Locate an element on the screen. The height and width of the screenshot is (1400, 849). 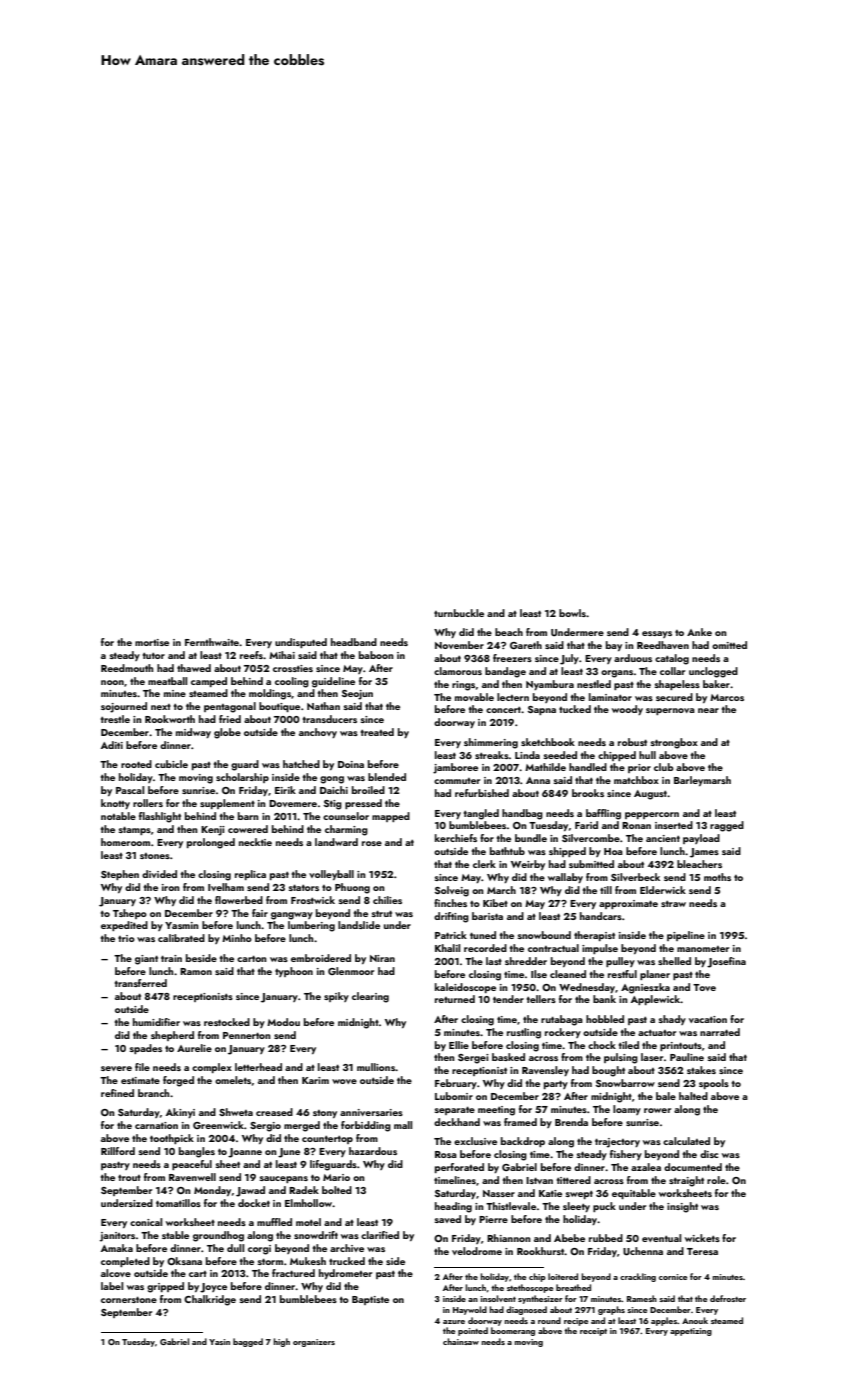
jamboree is located at coordinates (455, 768).
